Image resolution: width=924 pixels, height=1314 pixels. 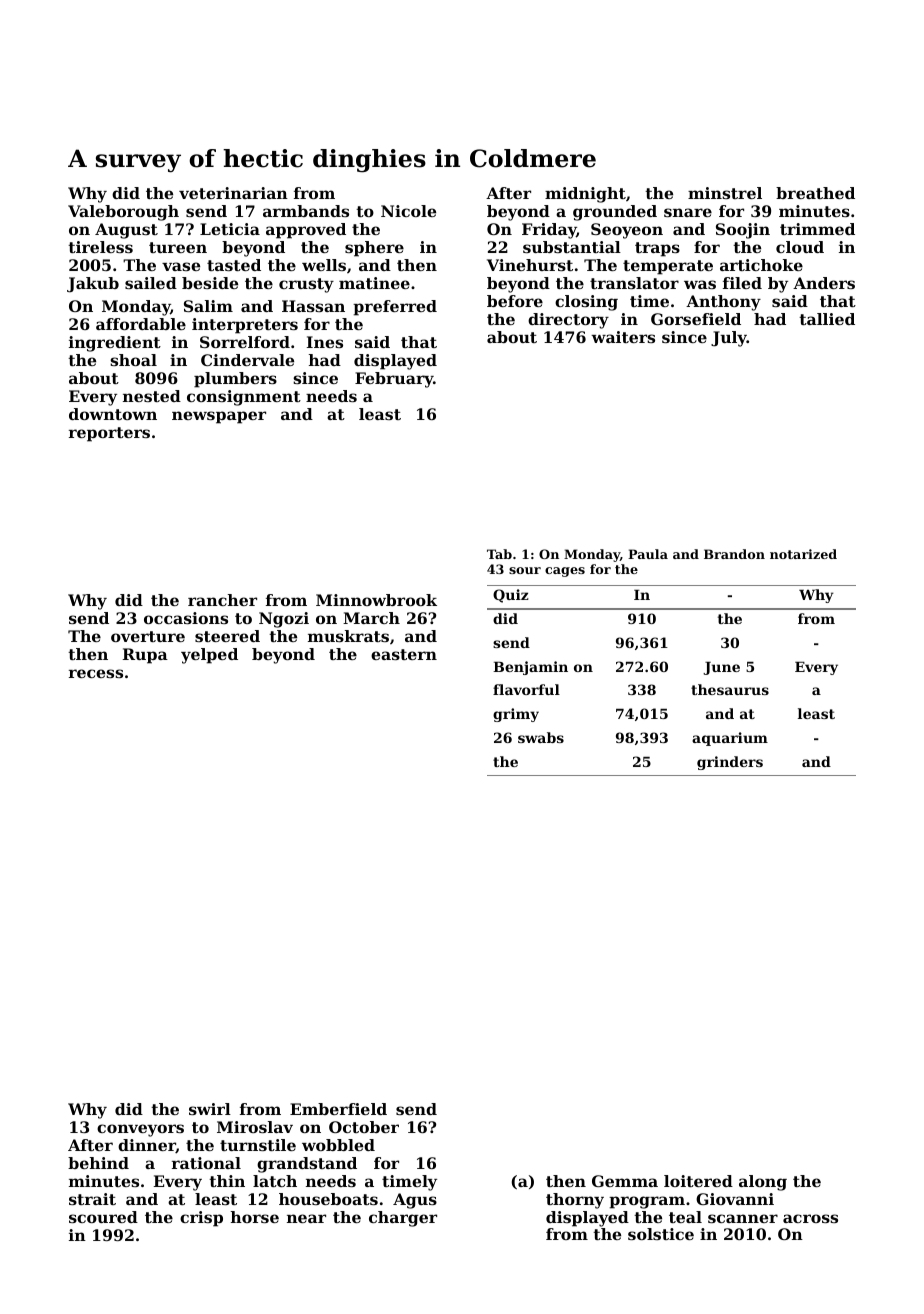 I want to click on Valeborough, so click(x=123, y=213).
